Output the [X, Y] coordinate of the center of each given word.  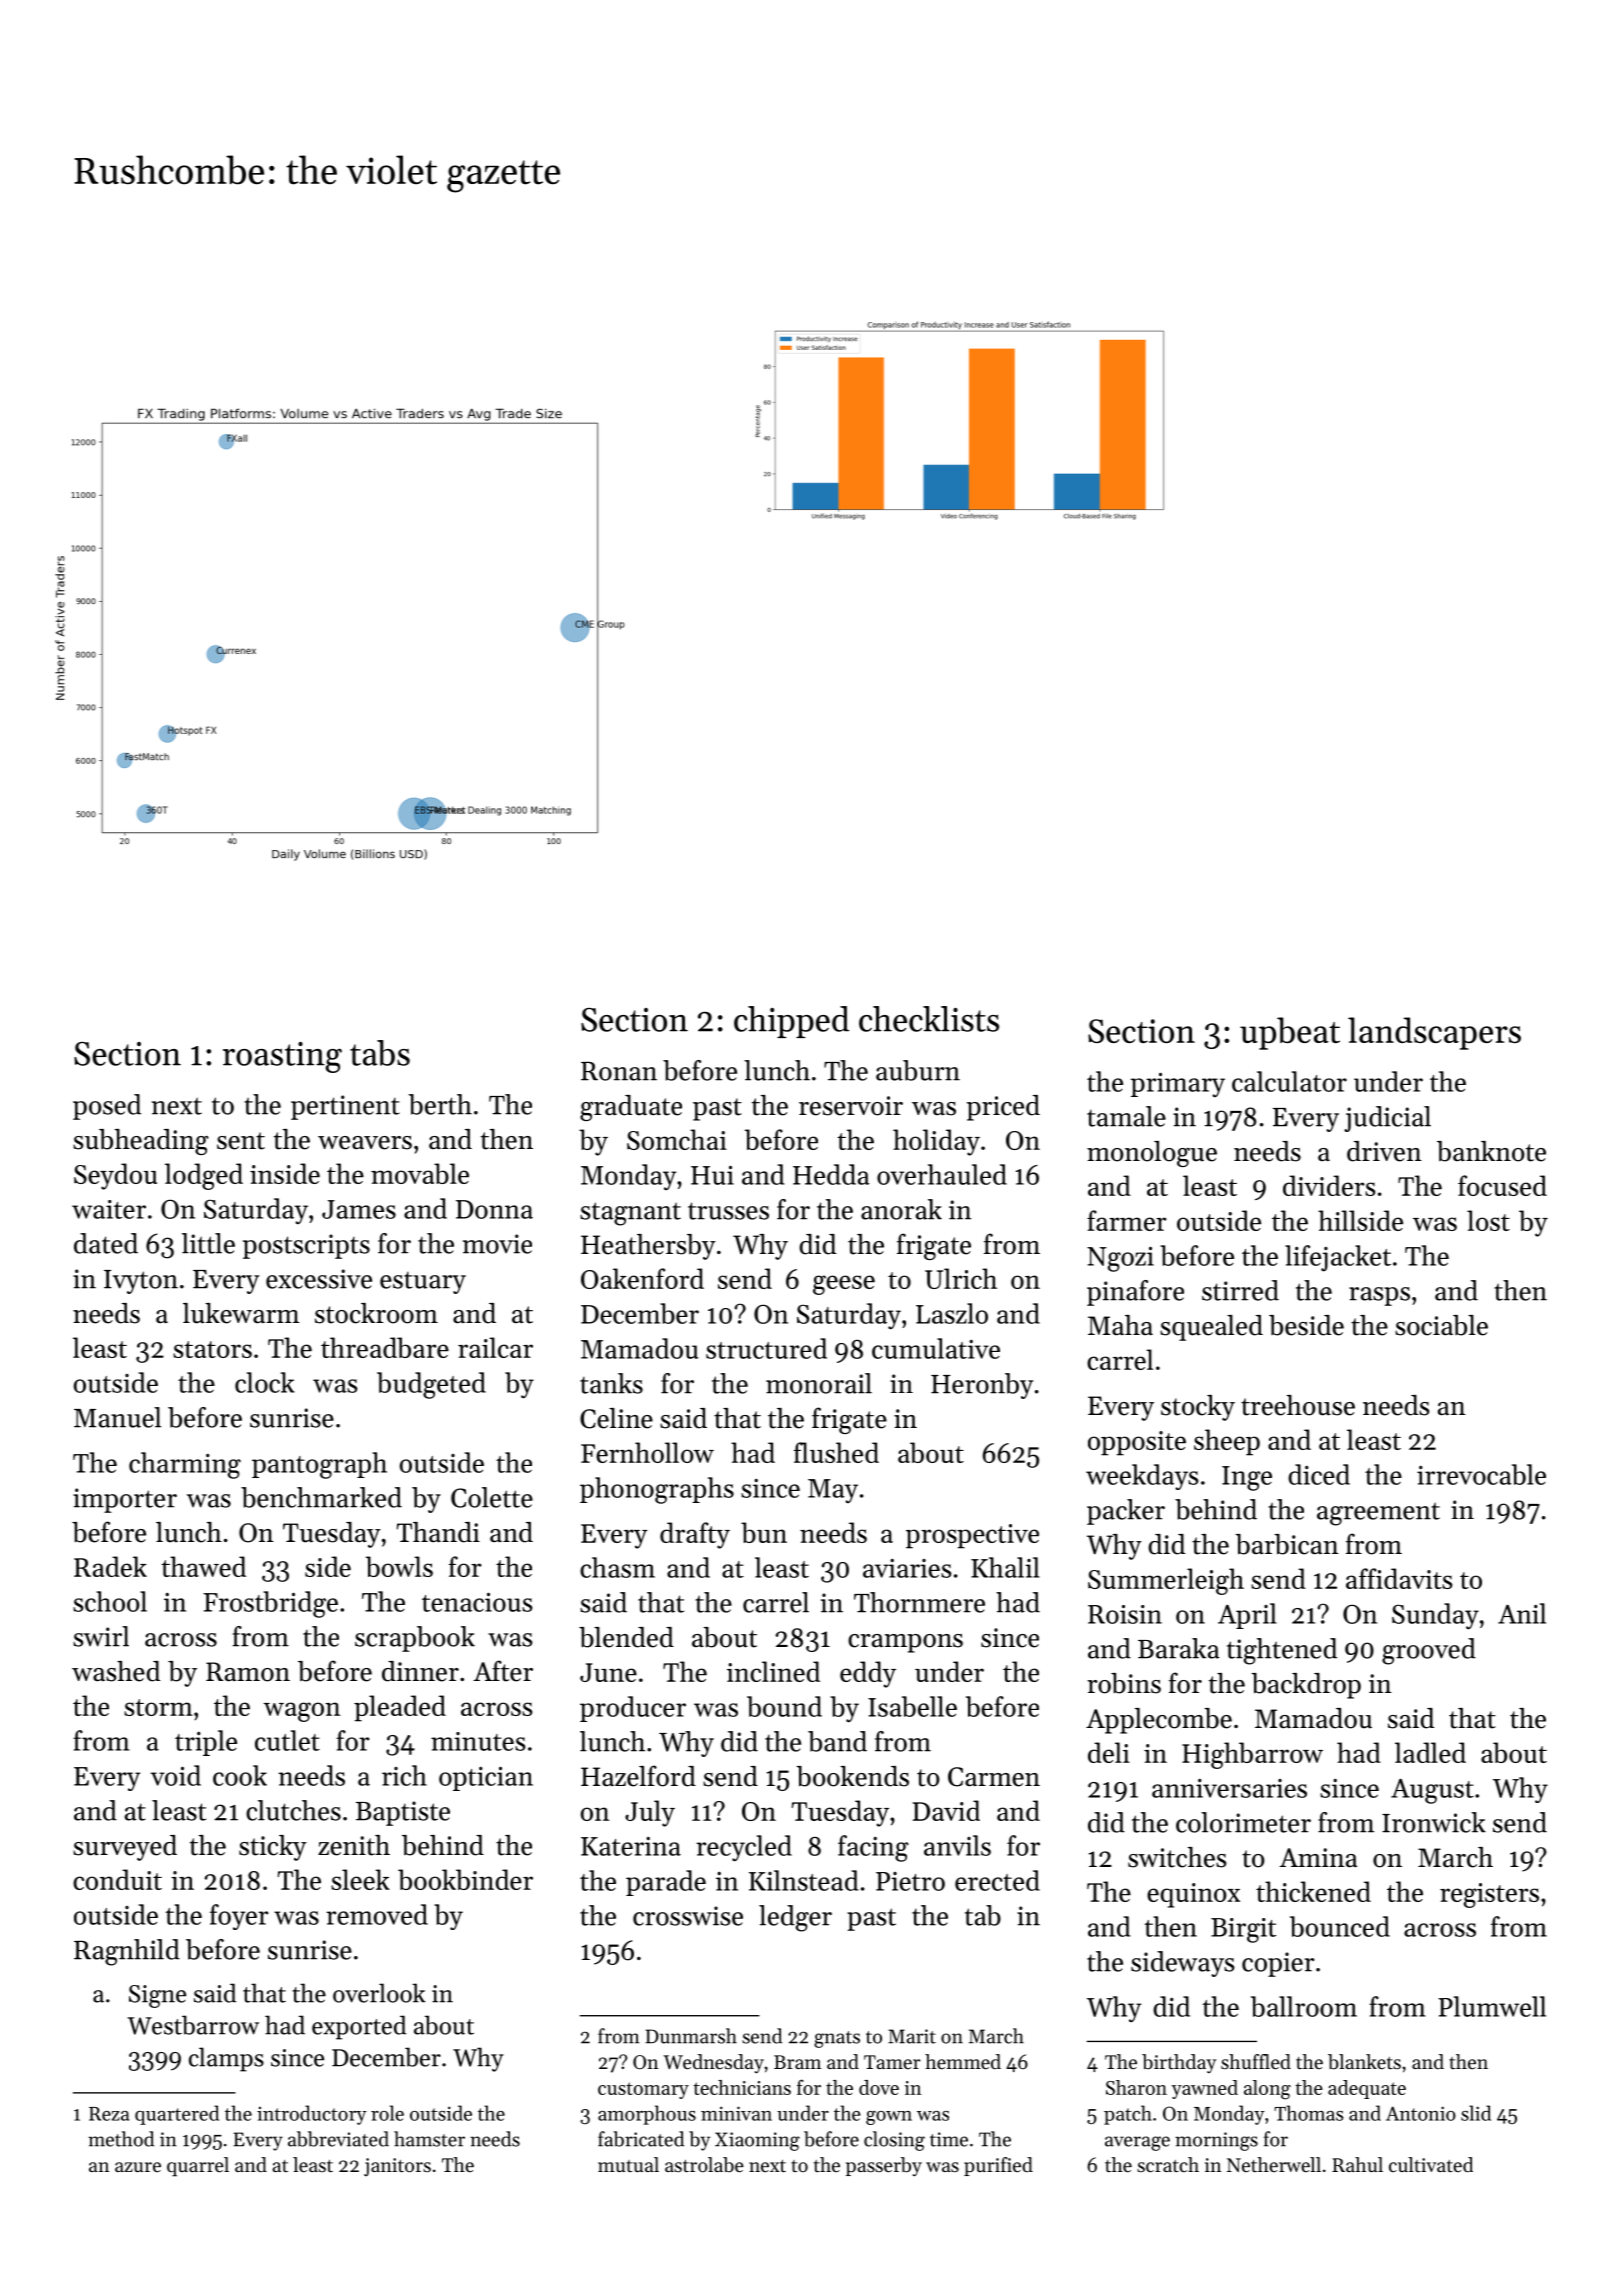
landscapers [1434, 1033]
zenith [354, 1845]
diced [1319, 1474]
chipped [791, 1022]
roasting [282, 1057]
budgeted [431, 1385]
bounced [1340, 1926]
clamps [226, 2059]
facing [873, 1848]
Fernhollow [647, 1452]
